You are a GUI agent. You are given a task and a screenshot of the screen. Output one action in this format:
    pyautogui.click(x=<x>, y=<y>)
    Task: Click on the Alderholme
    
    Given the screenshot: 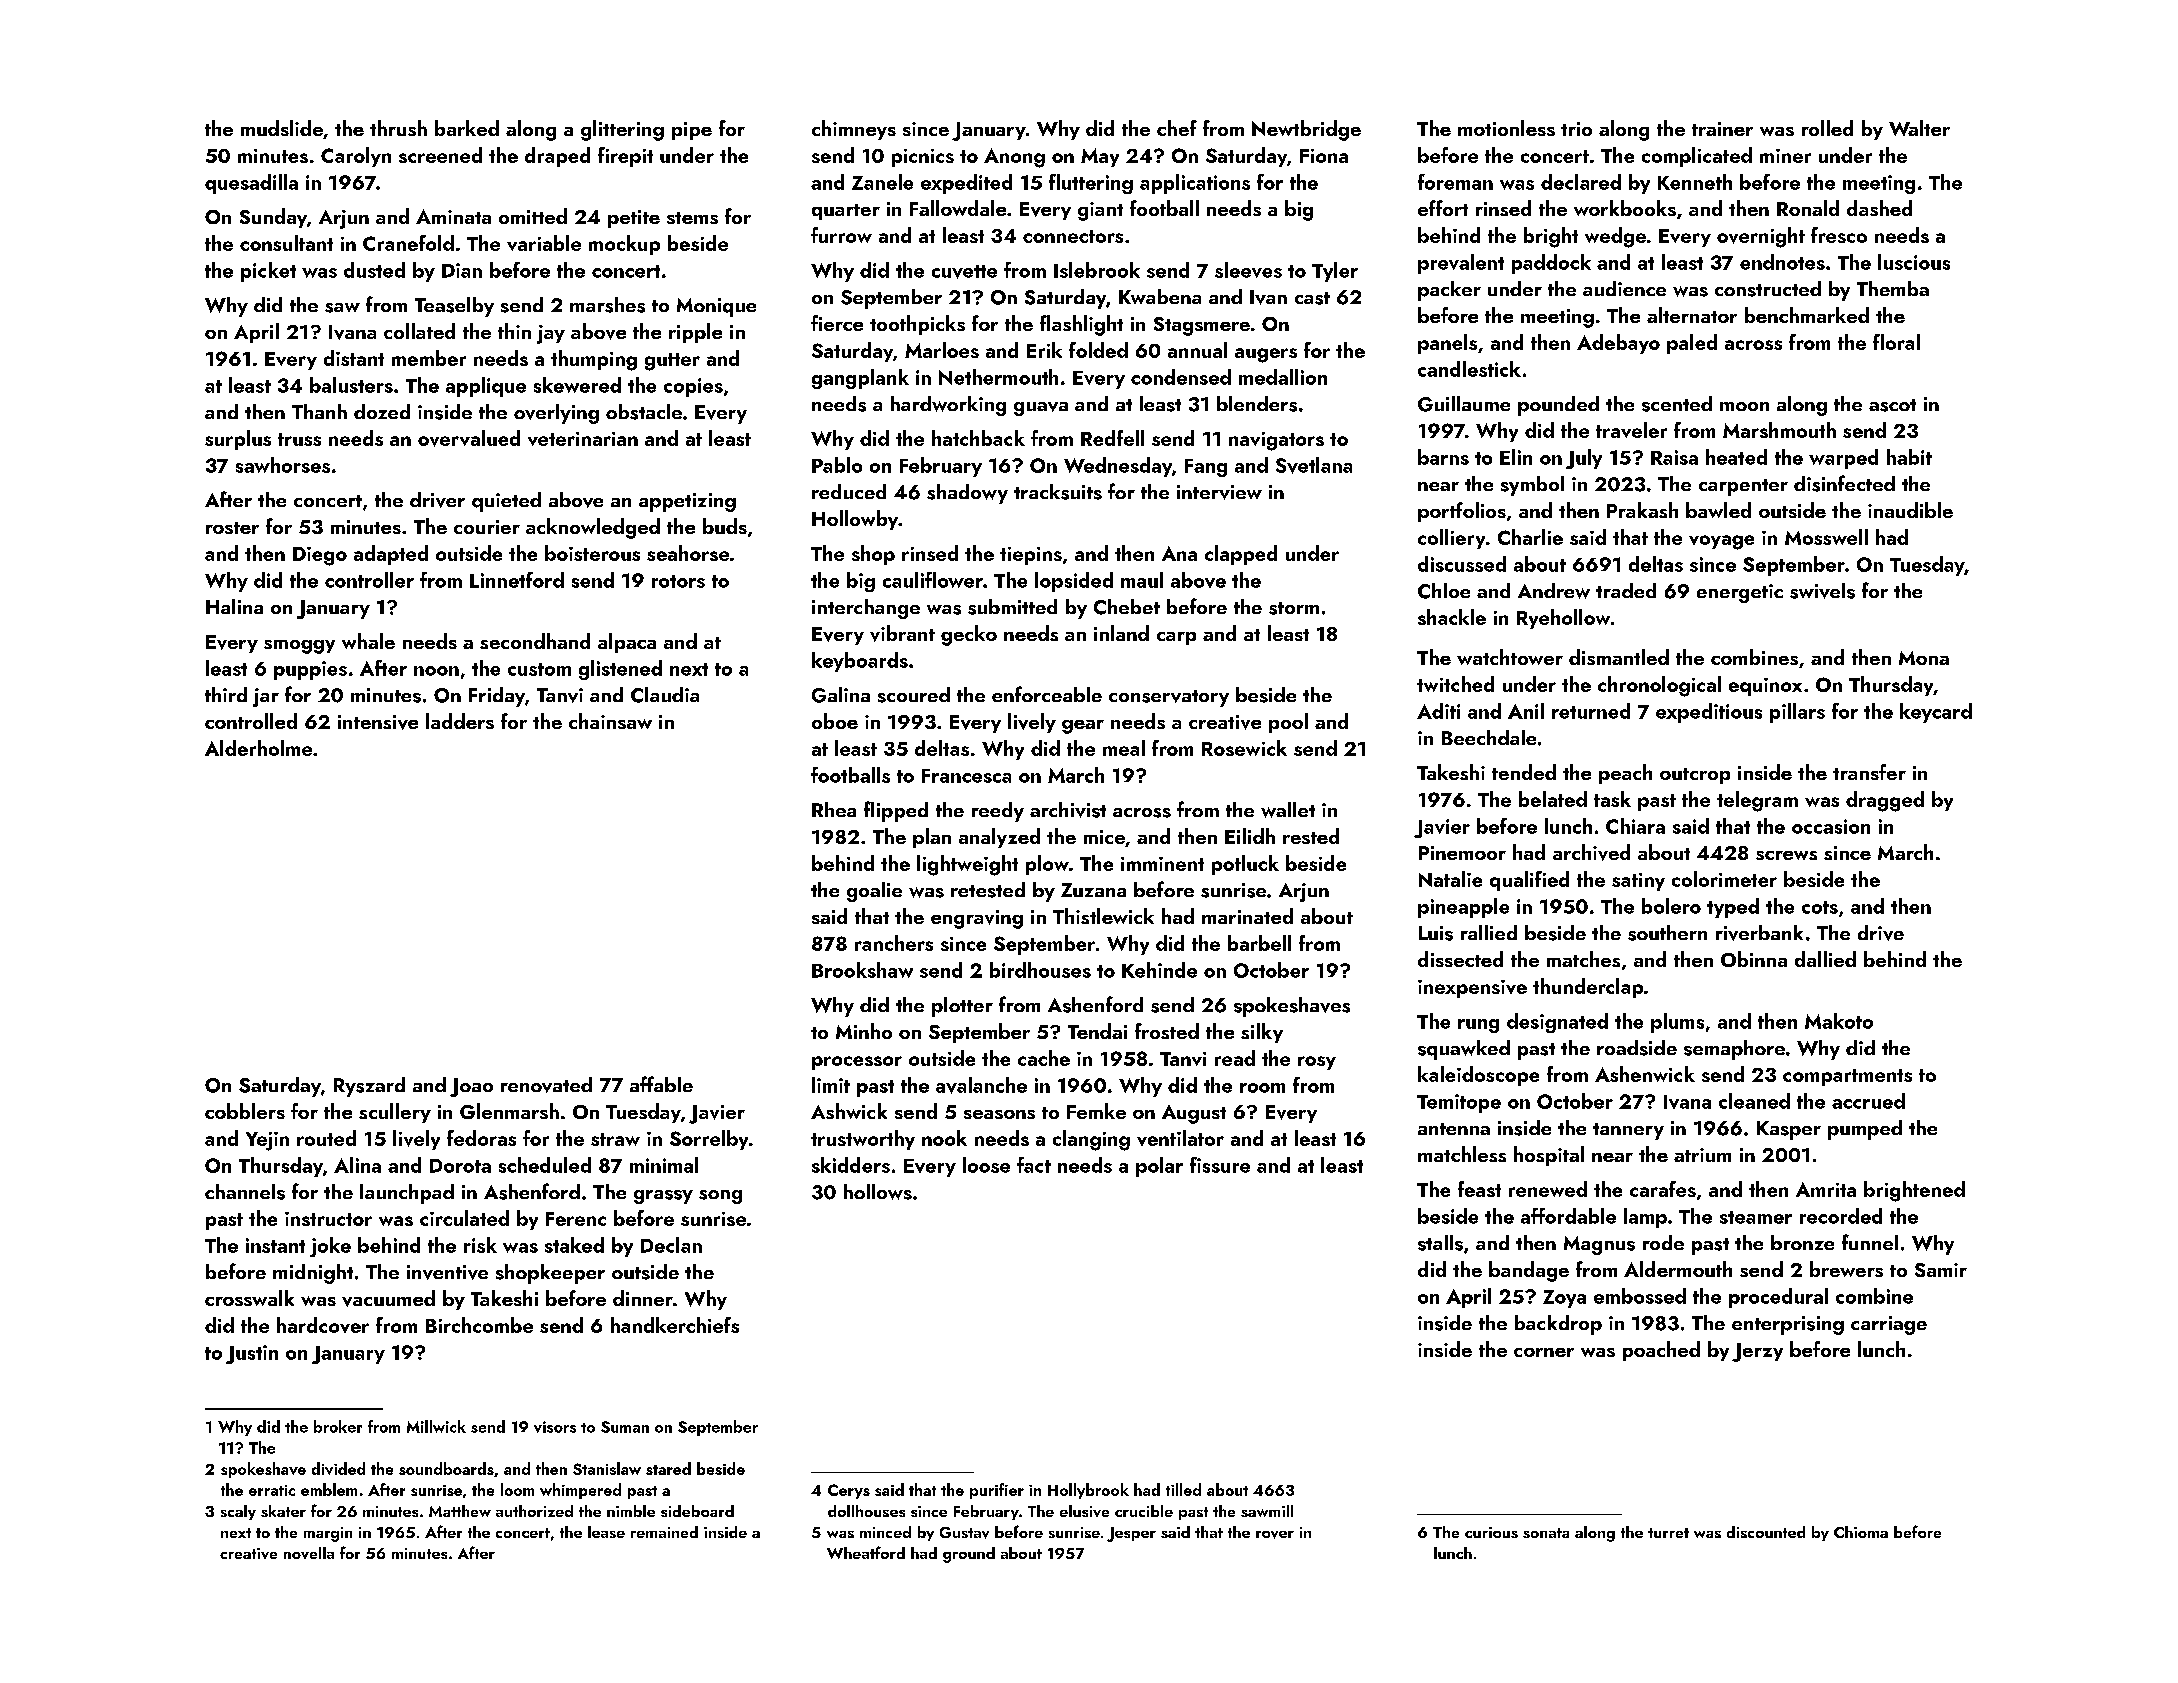 What is the action you would take?
    pyautogui.click(x=258, y=748)
